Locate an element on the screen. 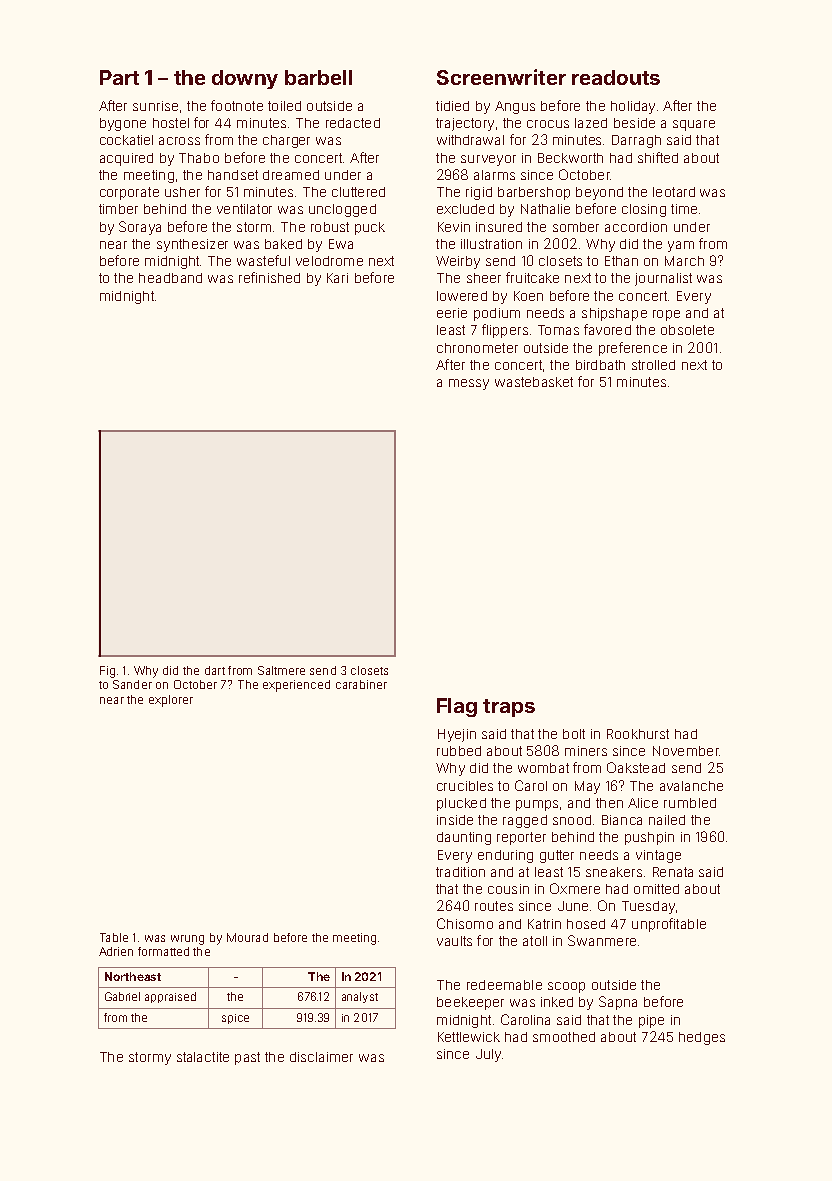 The height and width of the screenshot is (1181, 832). explorer is located at coordinates (171, 701).
